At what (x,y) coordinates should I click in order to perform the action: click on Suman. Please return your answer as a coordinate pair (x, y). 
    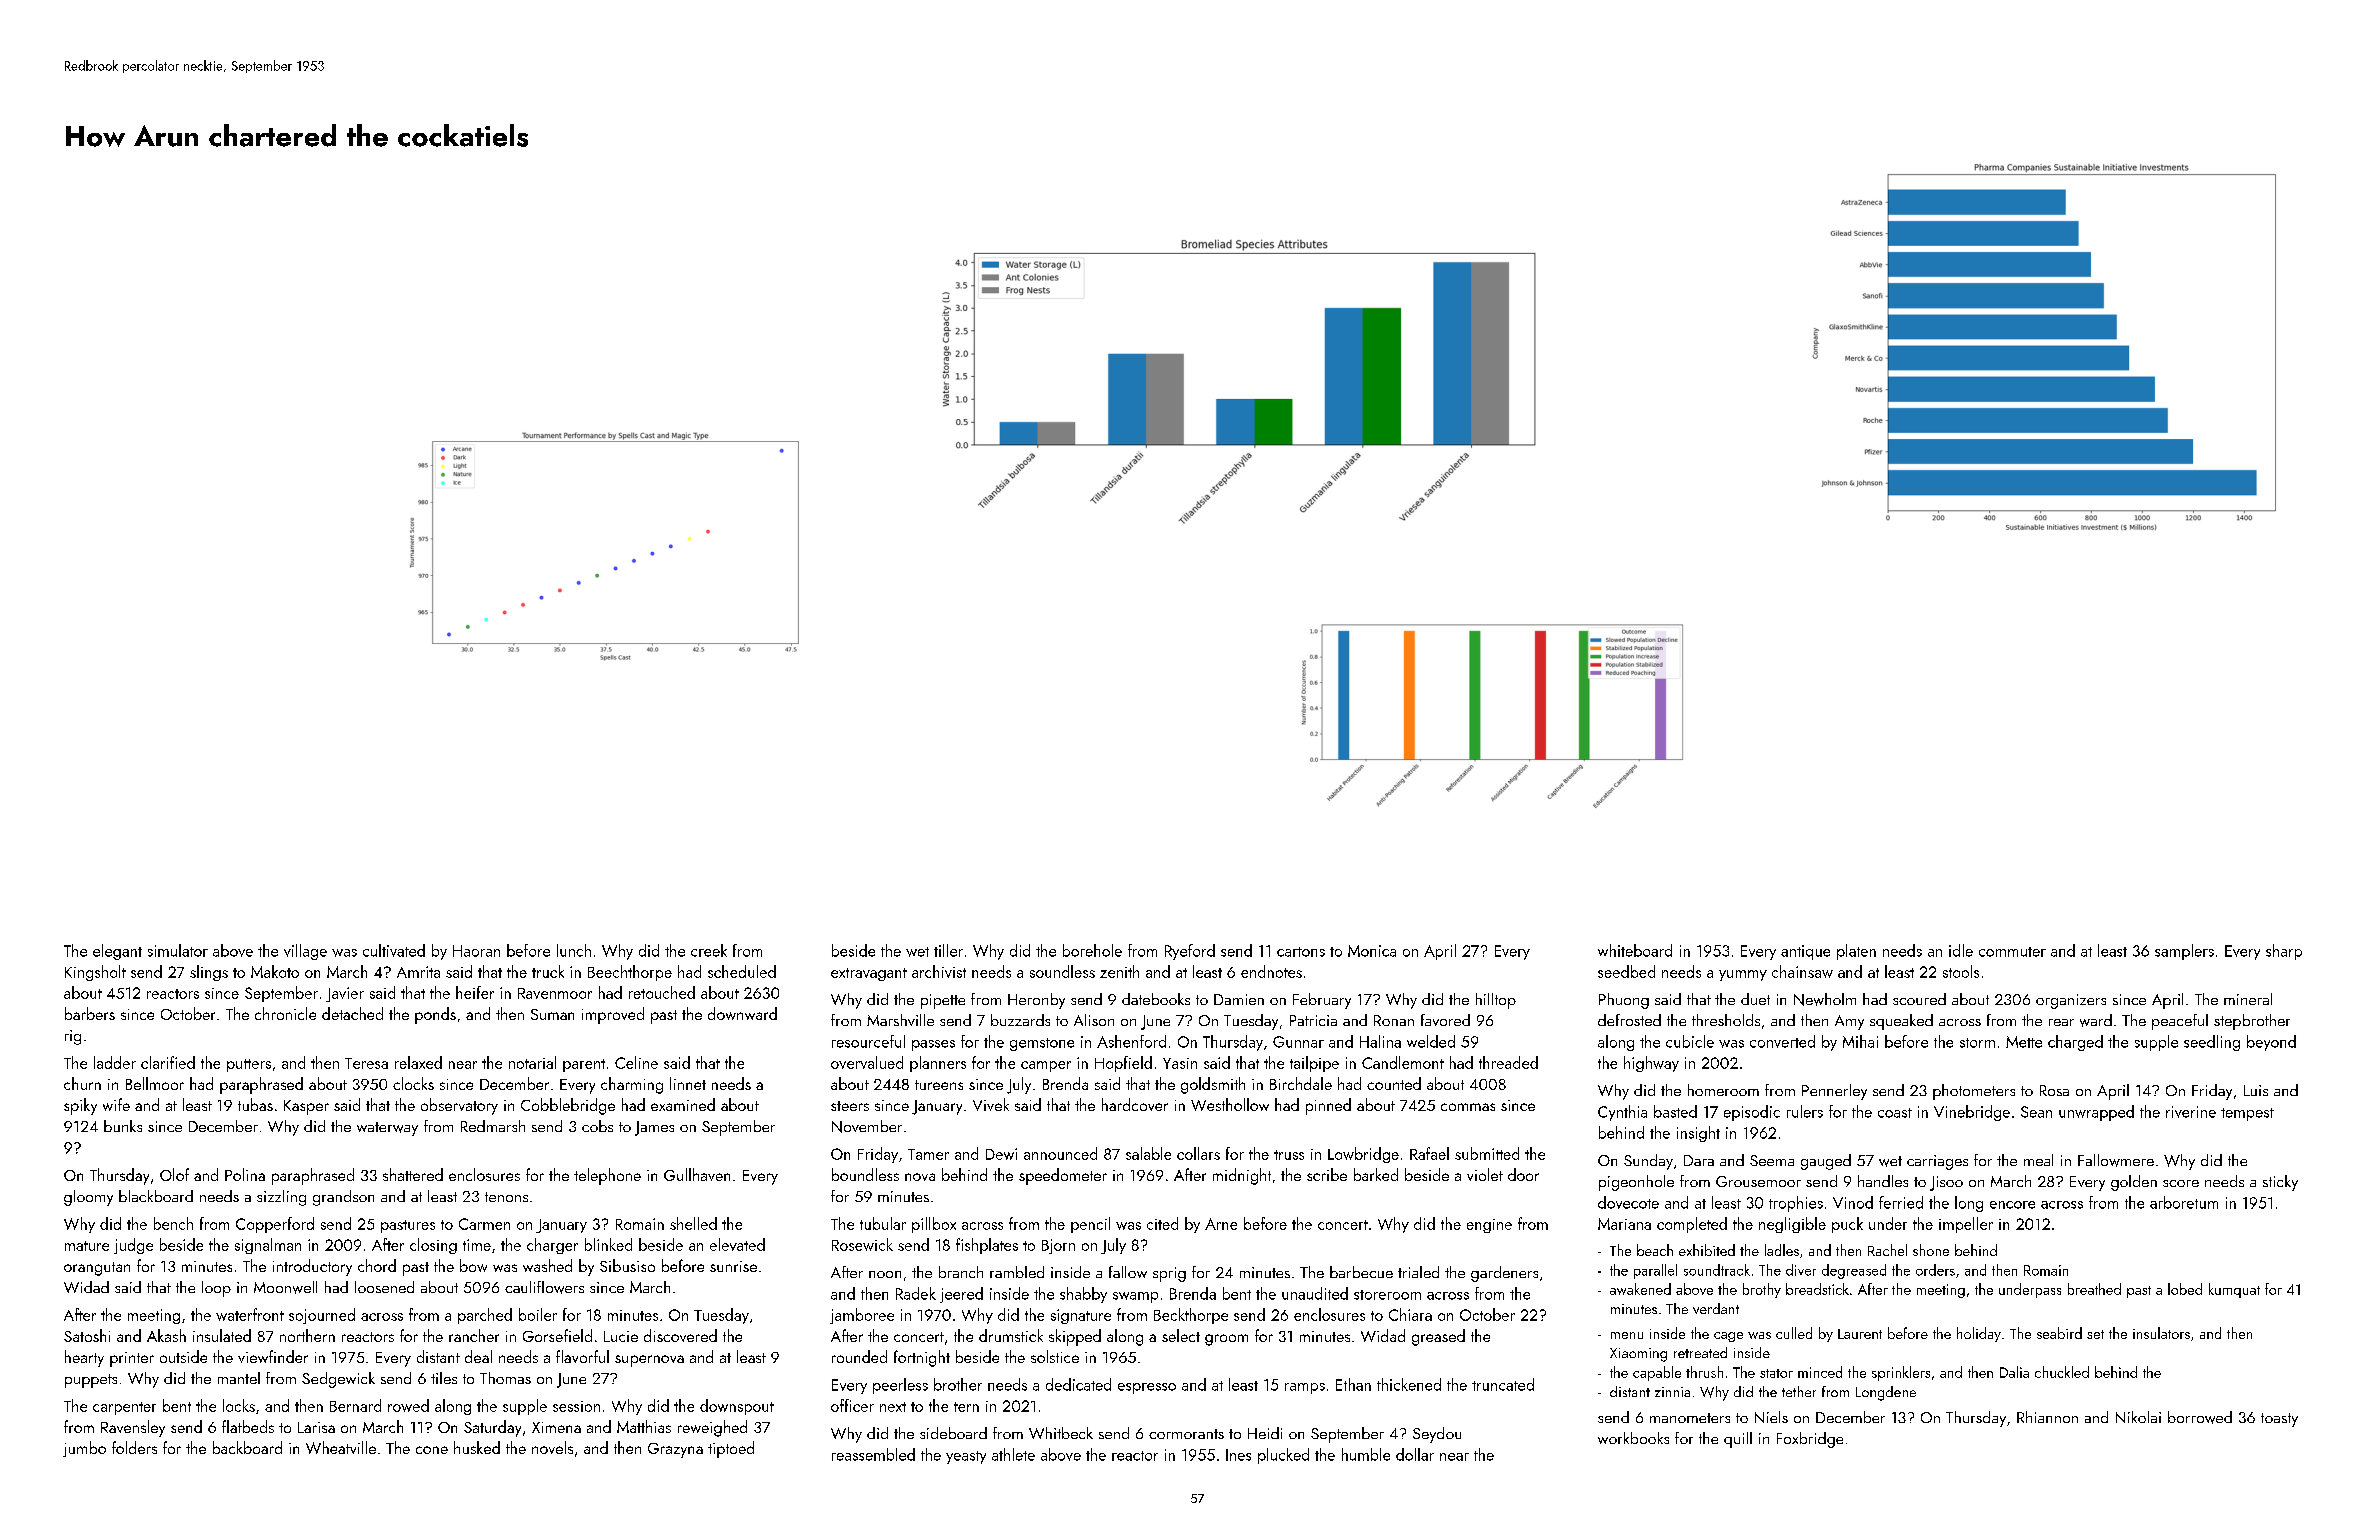
    Looking at the image, I should click on (552, 1014).
